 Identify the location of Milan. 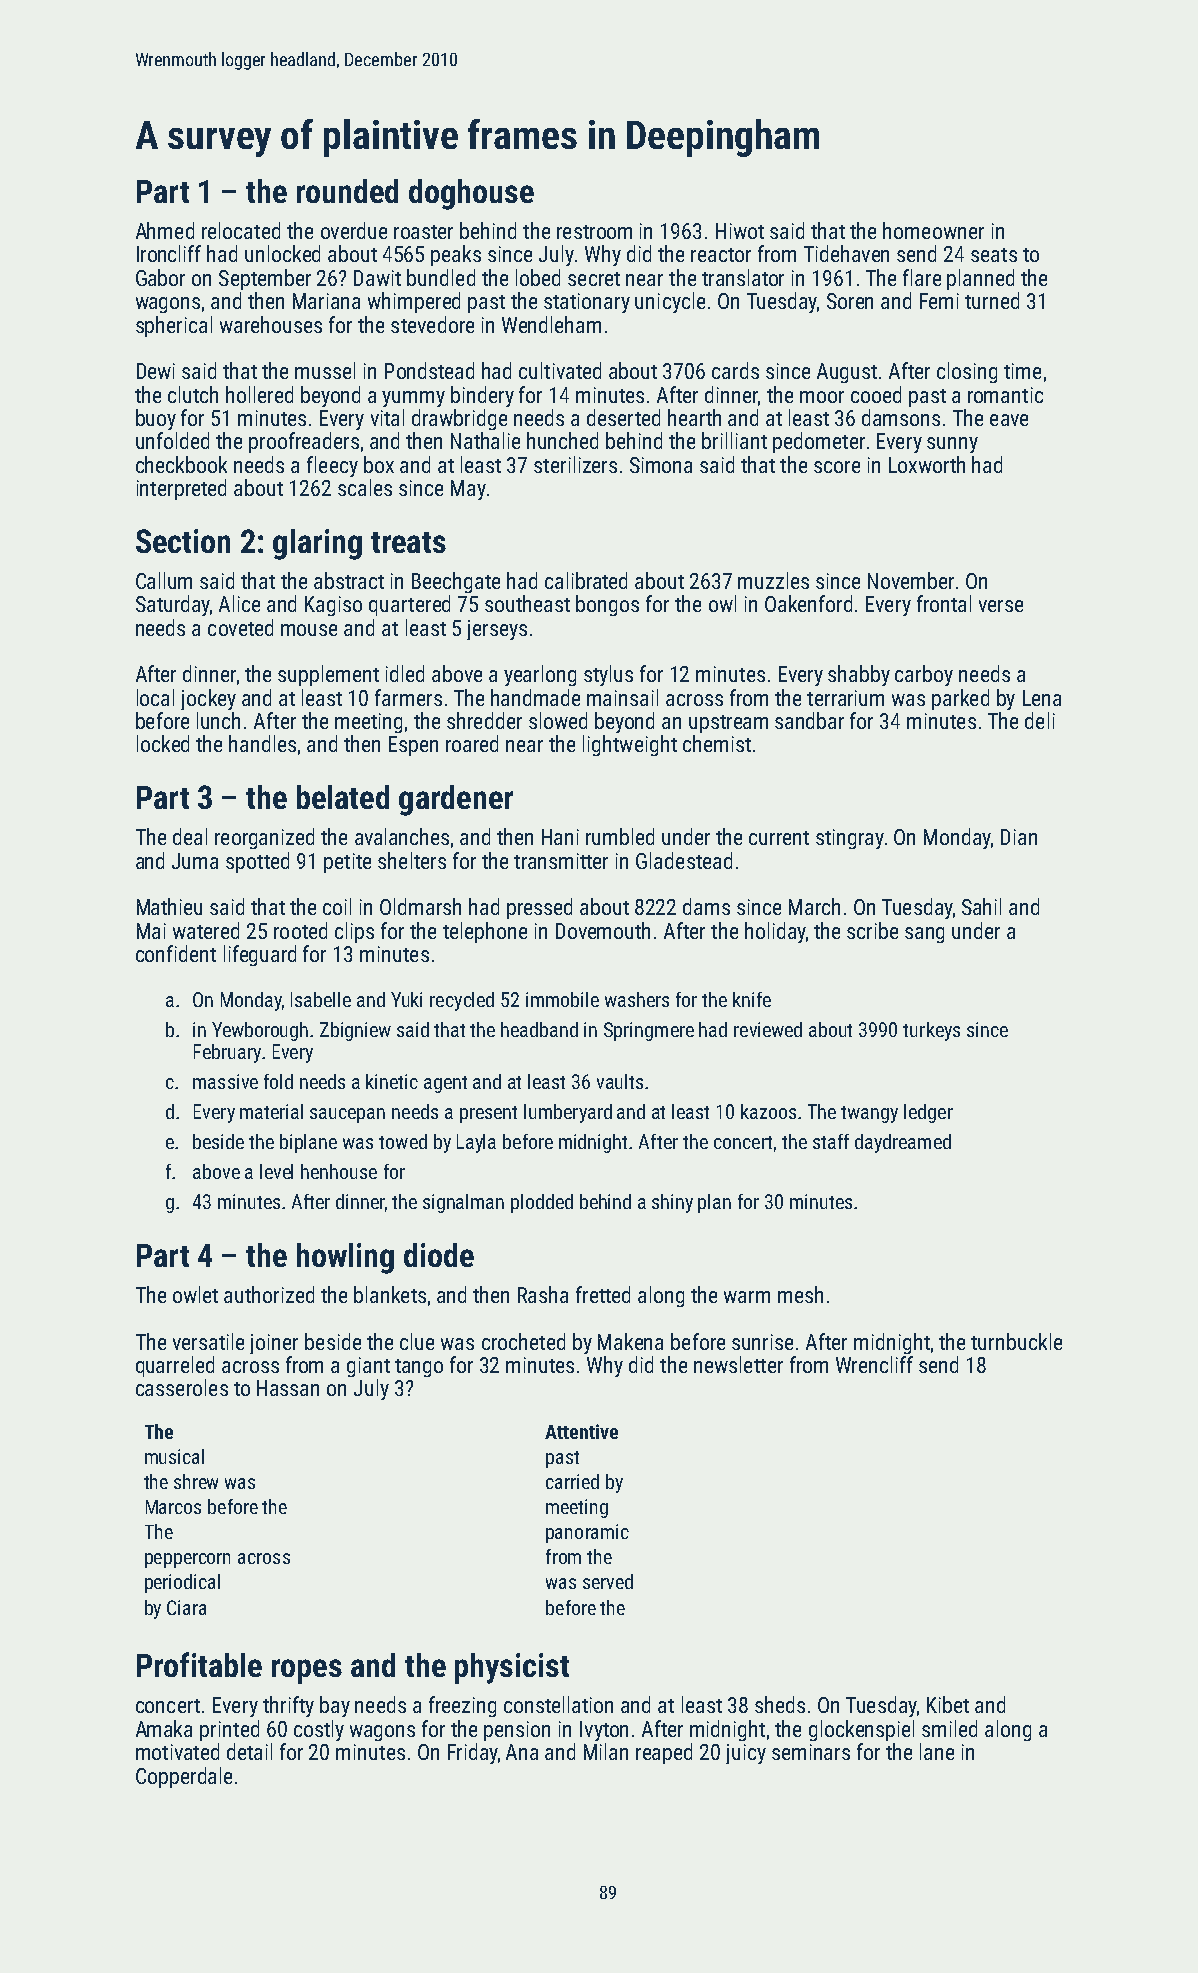
(606, 1751).
